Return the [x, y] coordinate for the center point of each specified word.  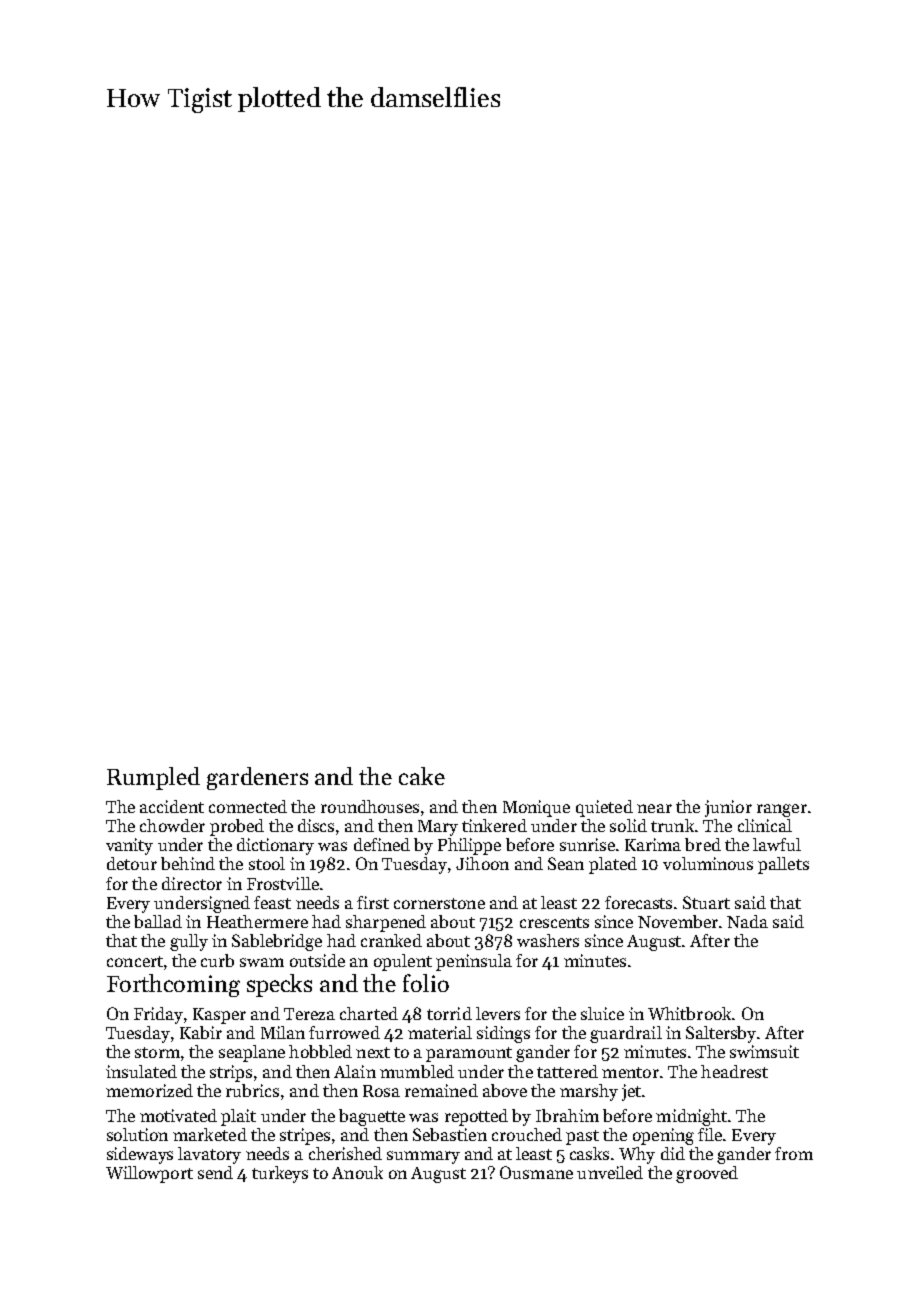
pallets [783, 865]
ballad [158, 921]
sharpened [386, 923]
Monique [536, 808]
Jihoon [482, 863]
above [505, 1090]
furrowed [344, 1032]
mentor [630, 1072]
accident [172, 806]
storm [157, 1052]
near [654, 808]
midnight [691, 1117]
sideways [140, 1155]
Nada [747, 921]
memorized [149, 1090]
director [192, 883]
